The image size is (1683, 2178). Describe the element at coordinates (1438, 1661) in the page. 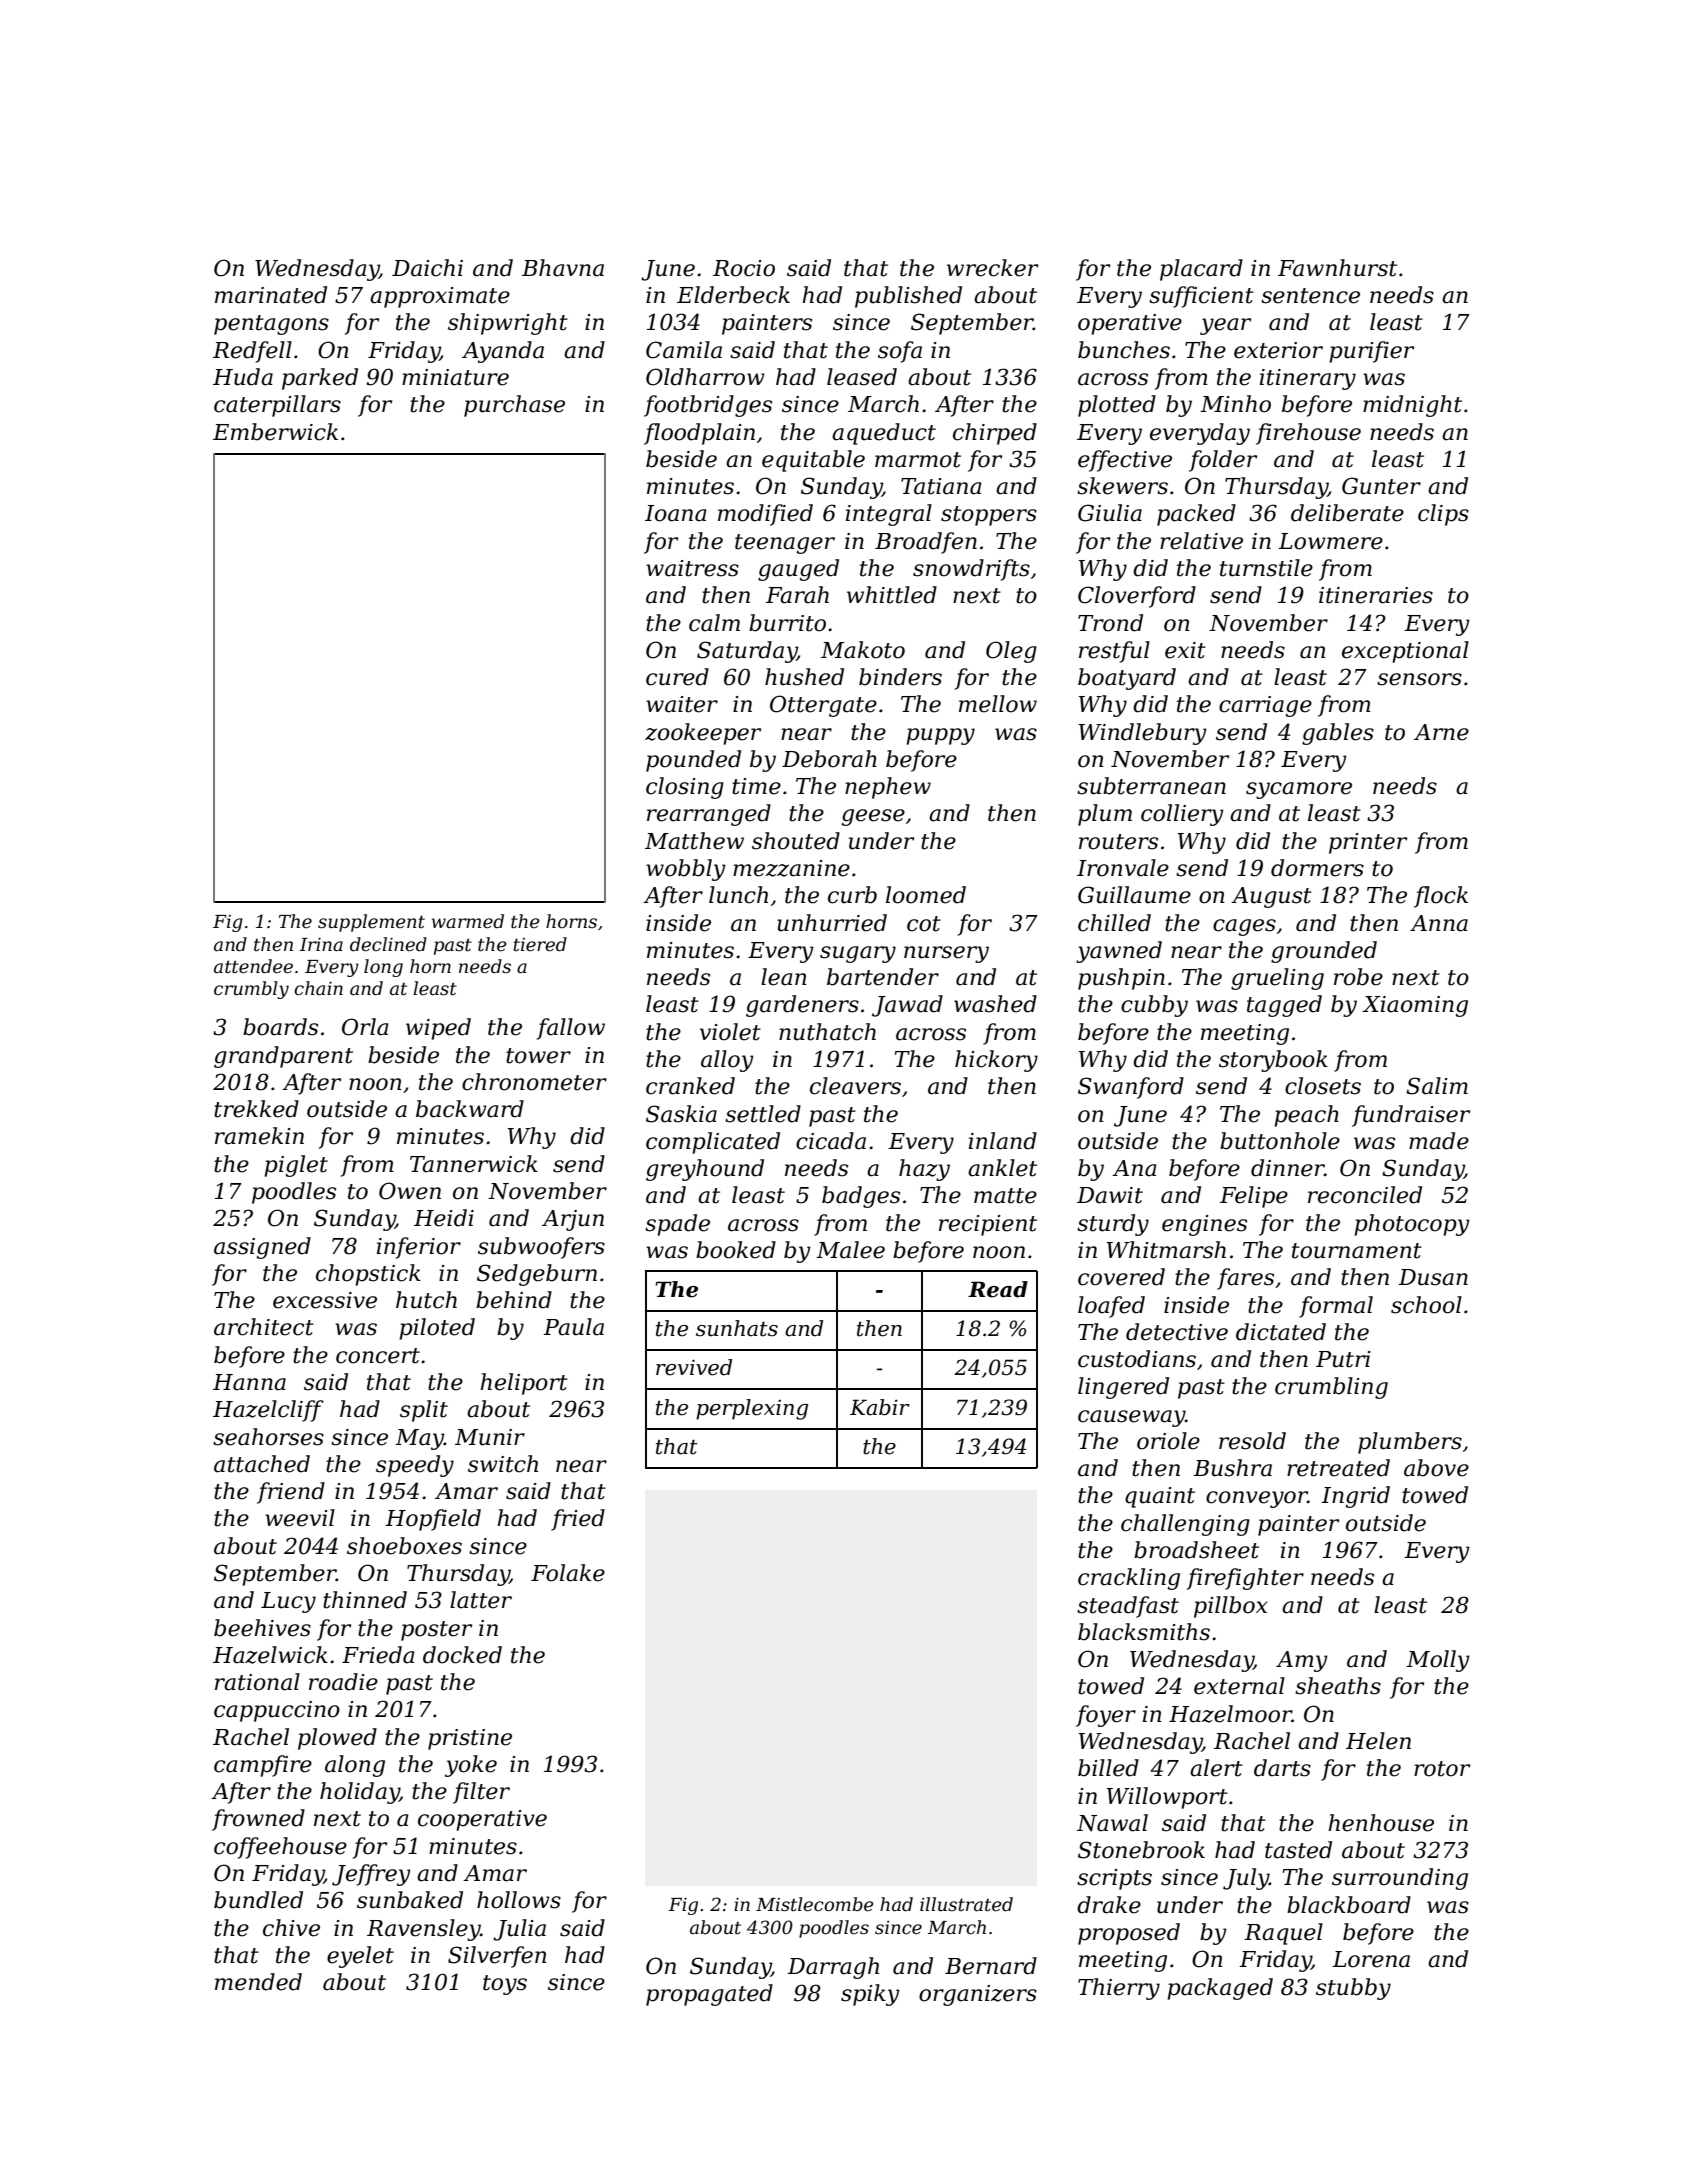

I see `Molly` at that location.
